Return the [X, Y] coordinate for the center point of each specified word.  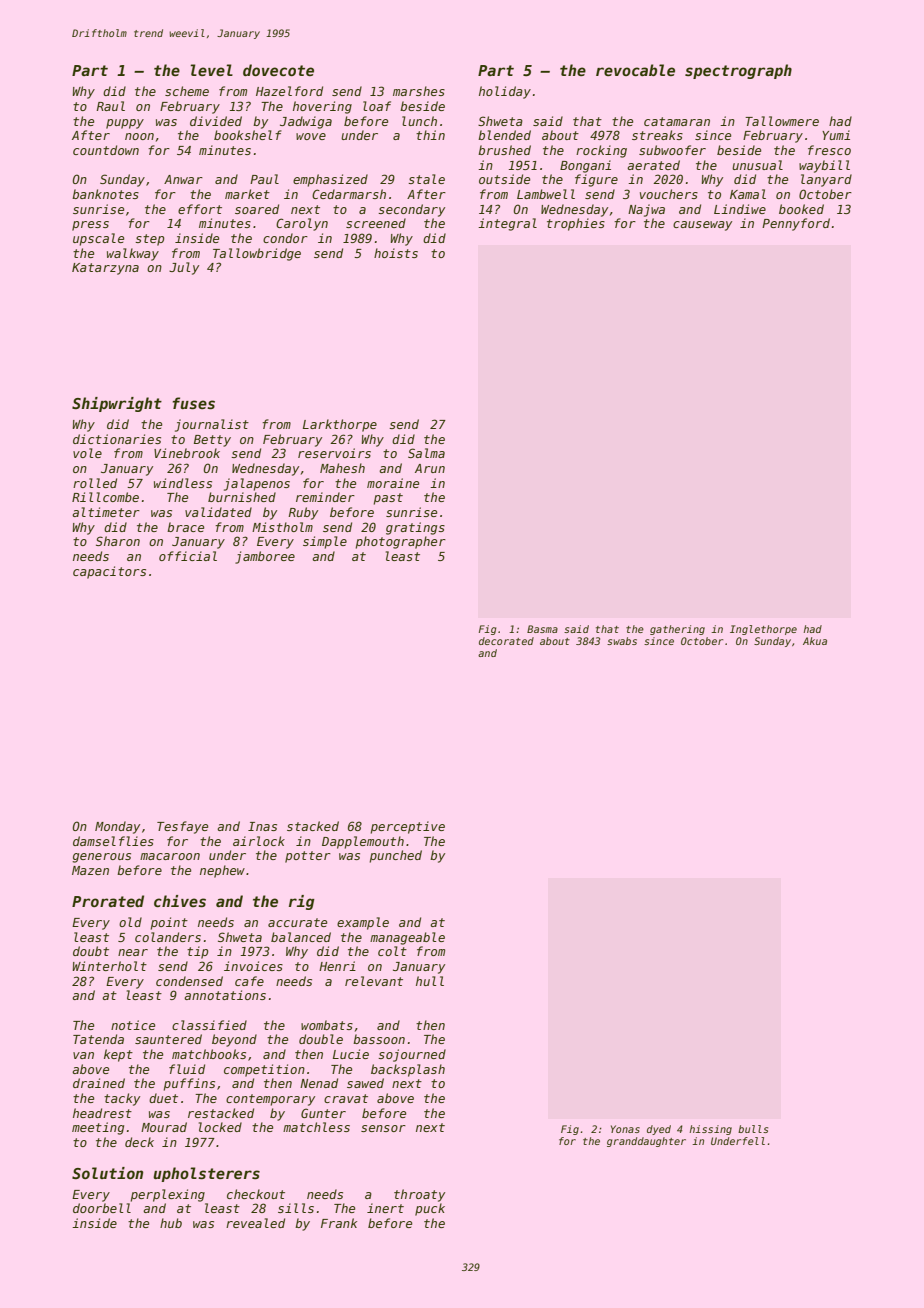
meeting [98, 1128]
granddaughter [646, 1142]
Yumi [836, 135]
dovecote [278, 70]
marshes [419, 91]
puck [430, 1209]
